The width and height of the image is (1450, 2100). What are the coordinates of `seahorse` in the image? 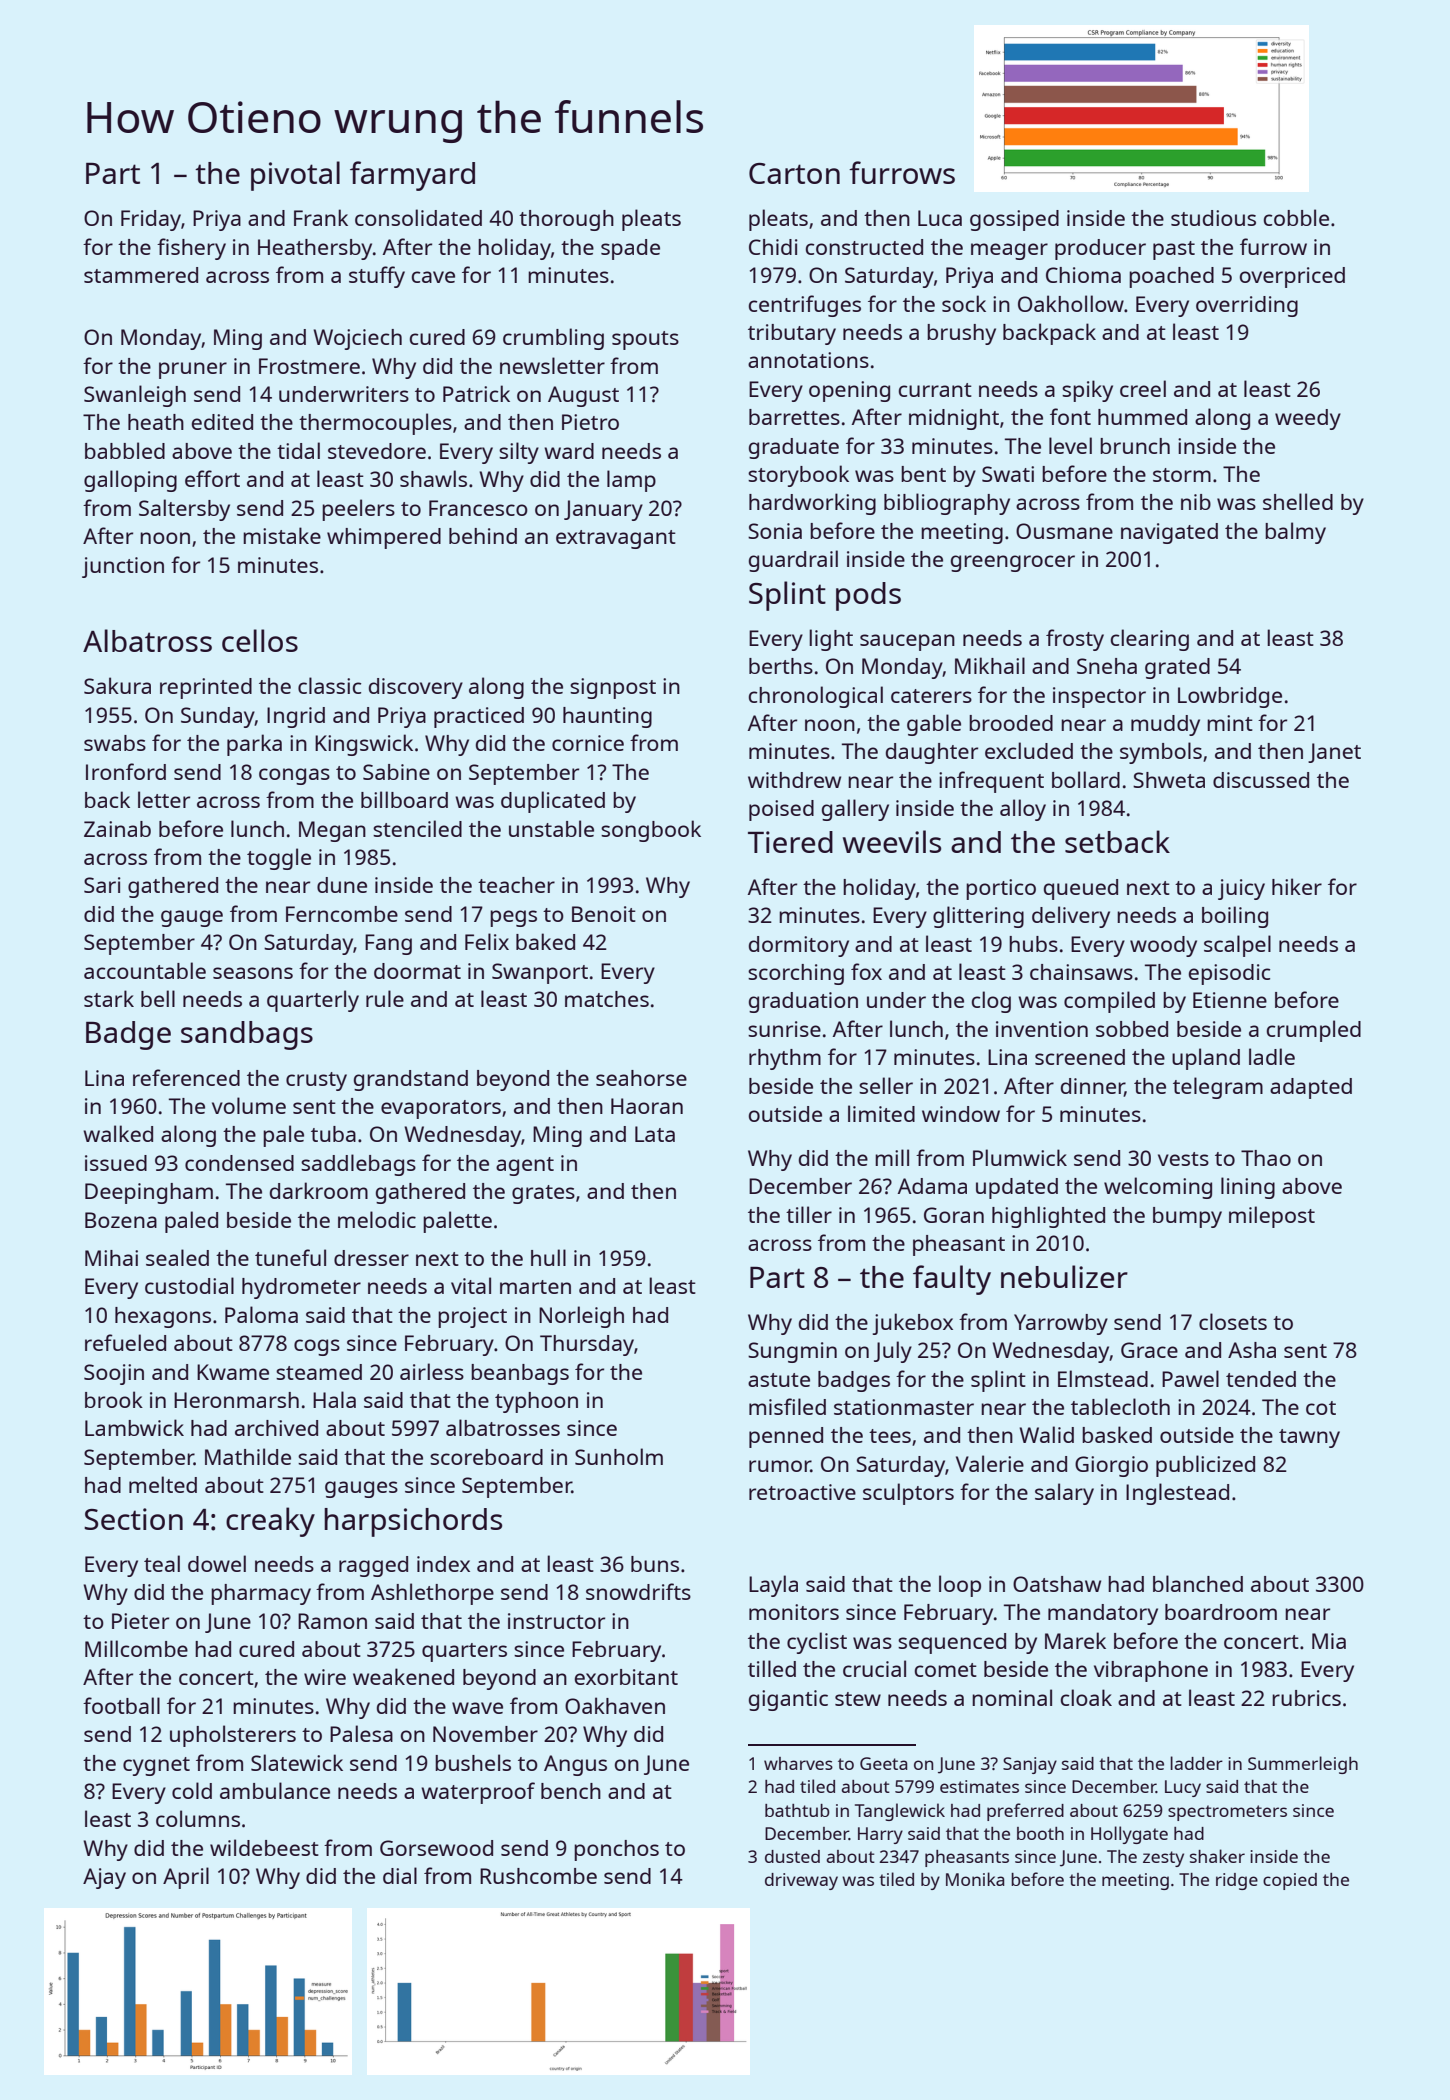 It's located at (641, 1078).
